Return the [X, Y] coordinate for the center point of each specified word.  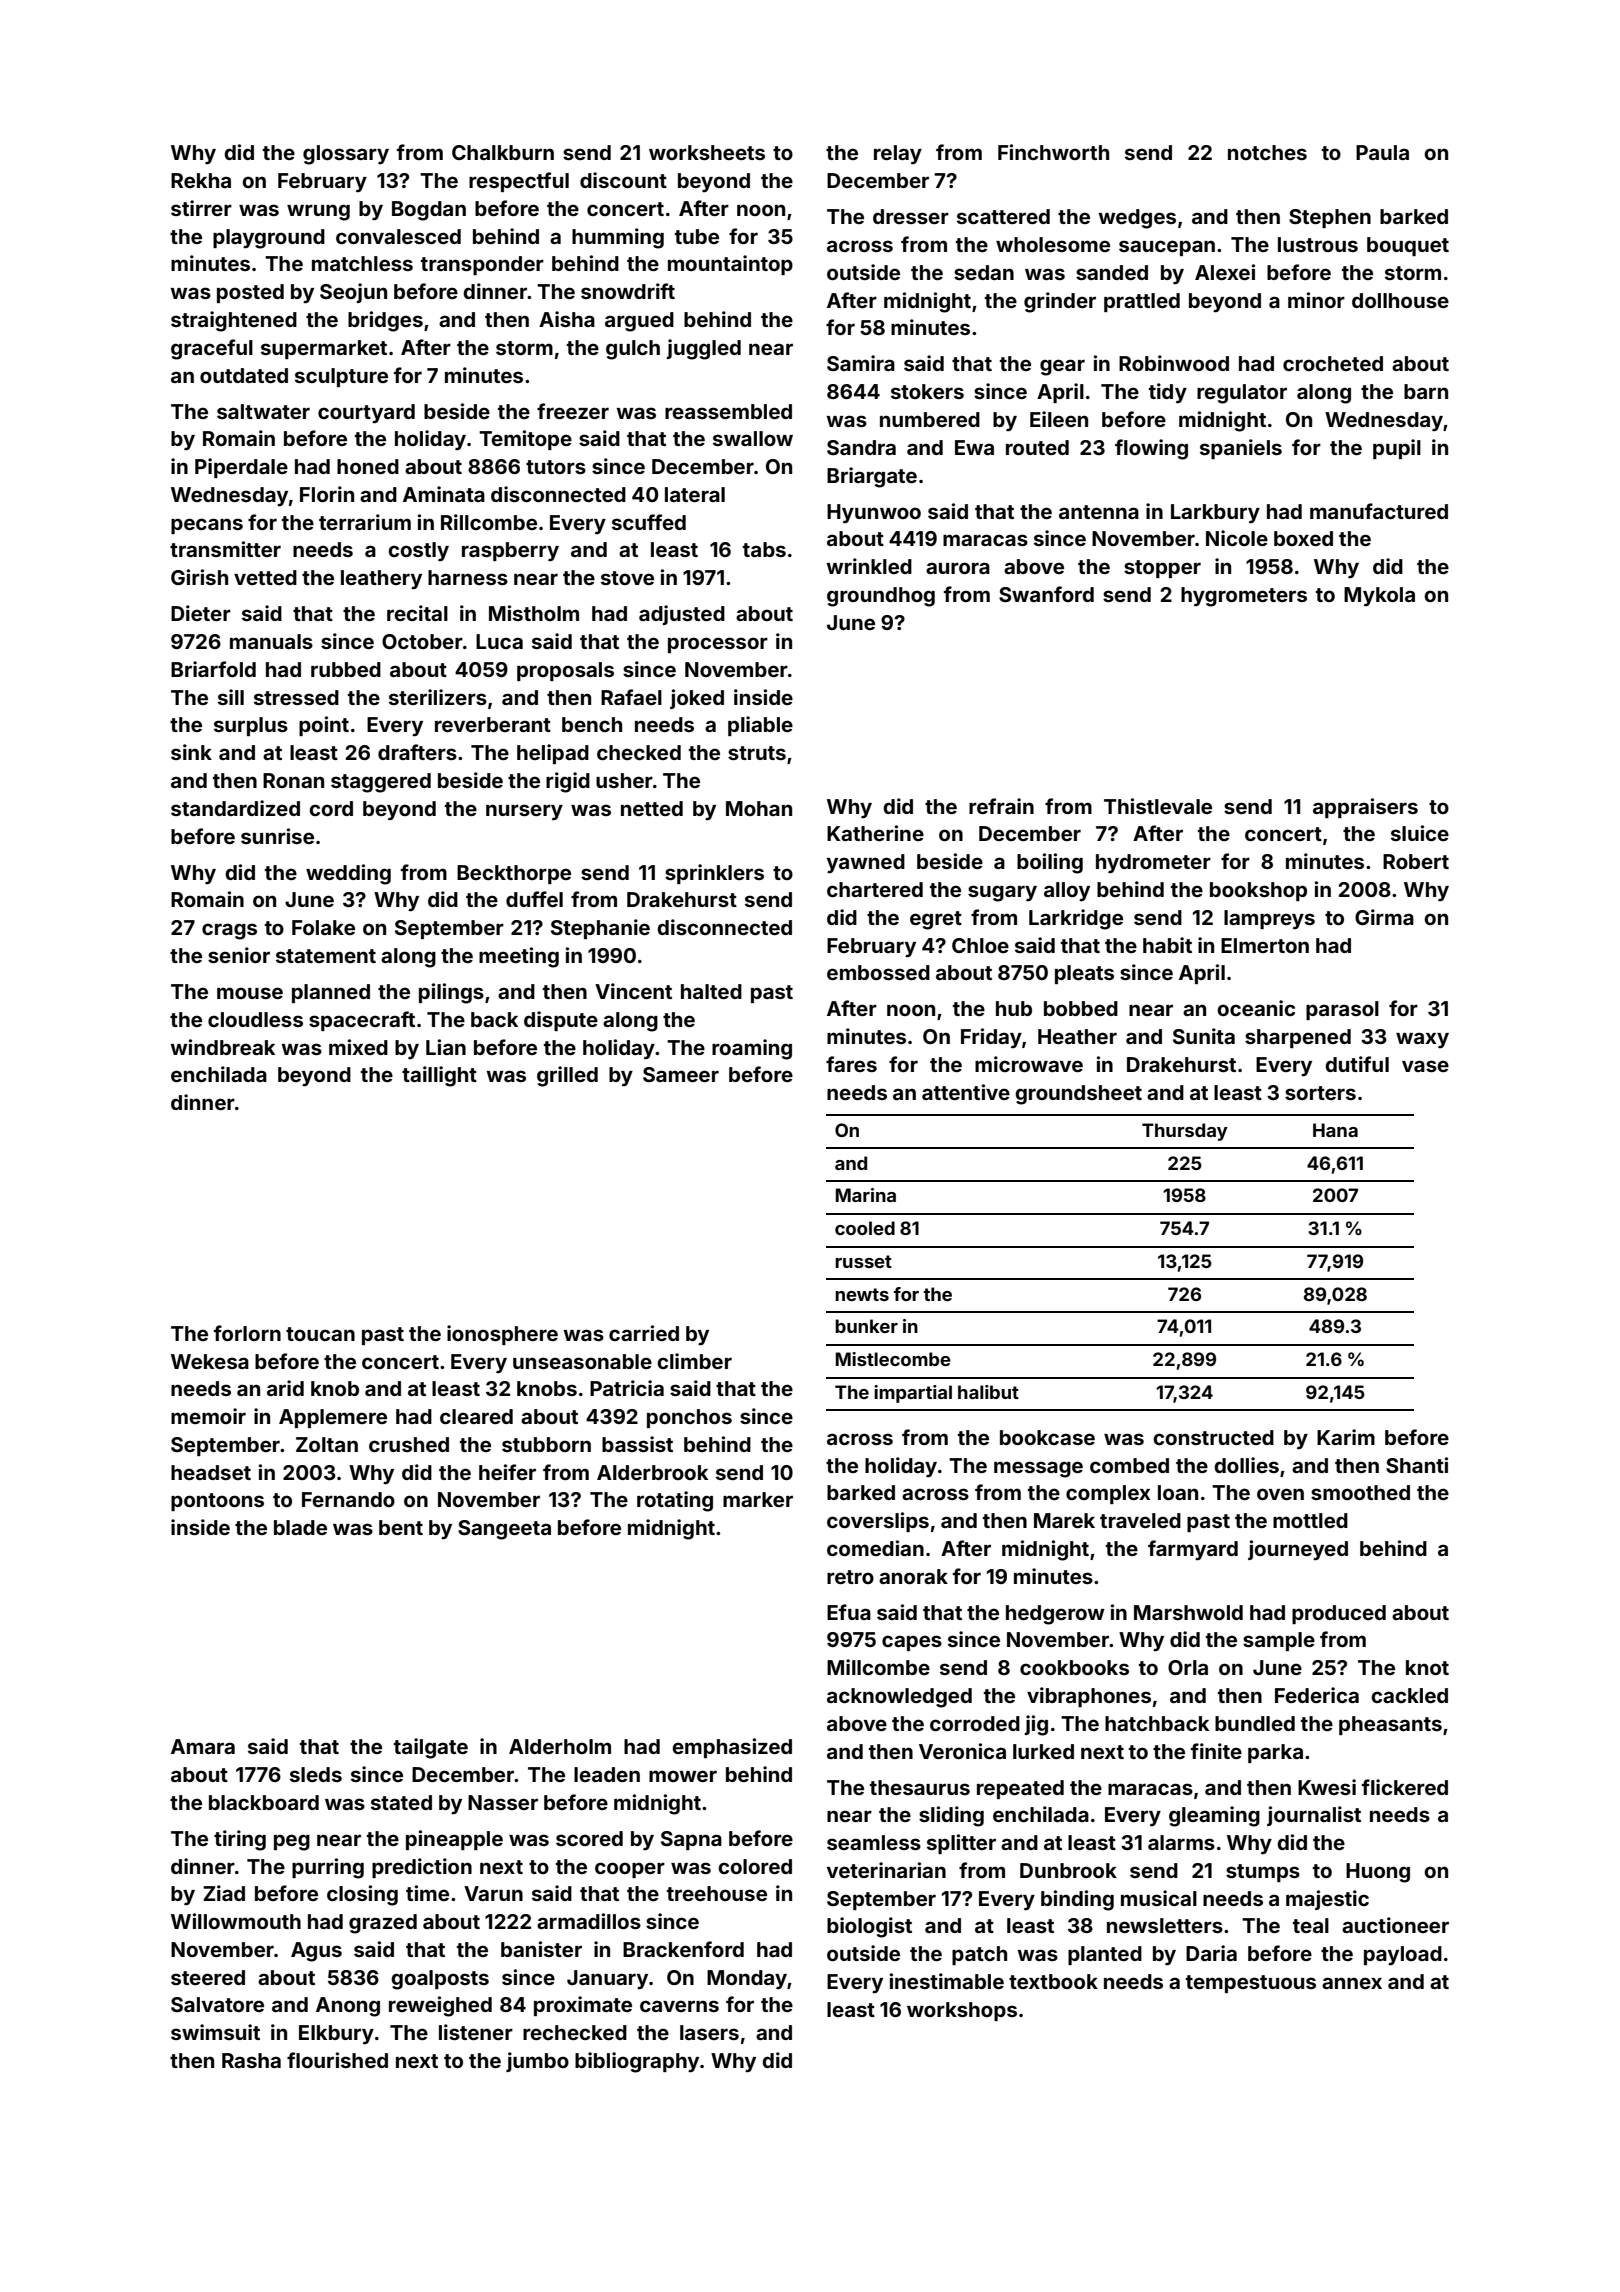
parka [1275, 1753]
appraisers [1365, 808]
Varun [493, 1893]
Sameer [681, 1074]
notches [1267, 152]
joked [697, 699]
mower [683, 1776]
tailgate [431, 1748]
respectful [519, 182]
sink [191, 752]
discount [623, 180]
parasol [1342, 1010]
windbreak [222, 1047]
